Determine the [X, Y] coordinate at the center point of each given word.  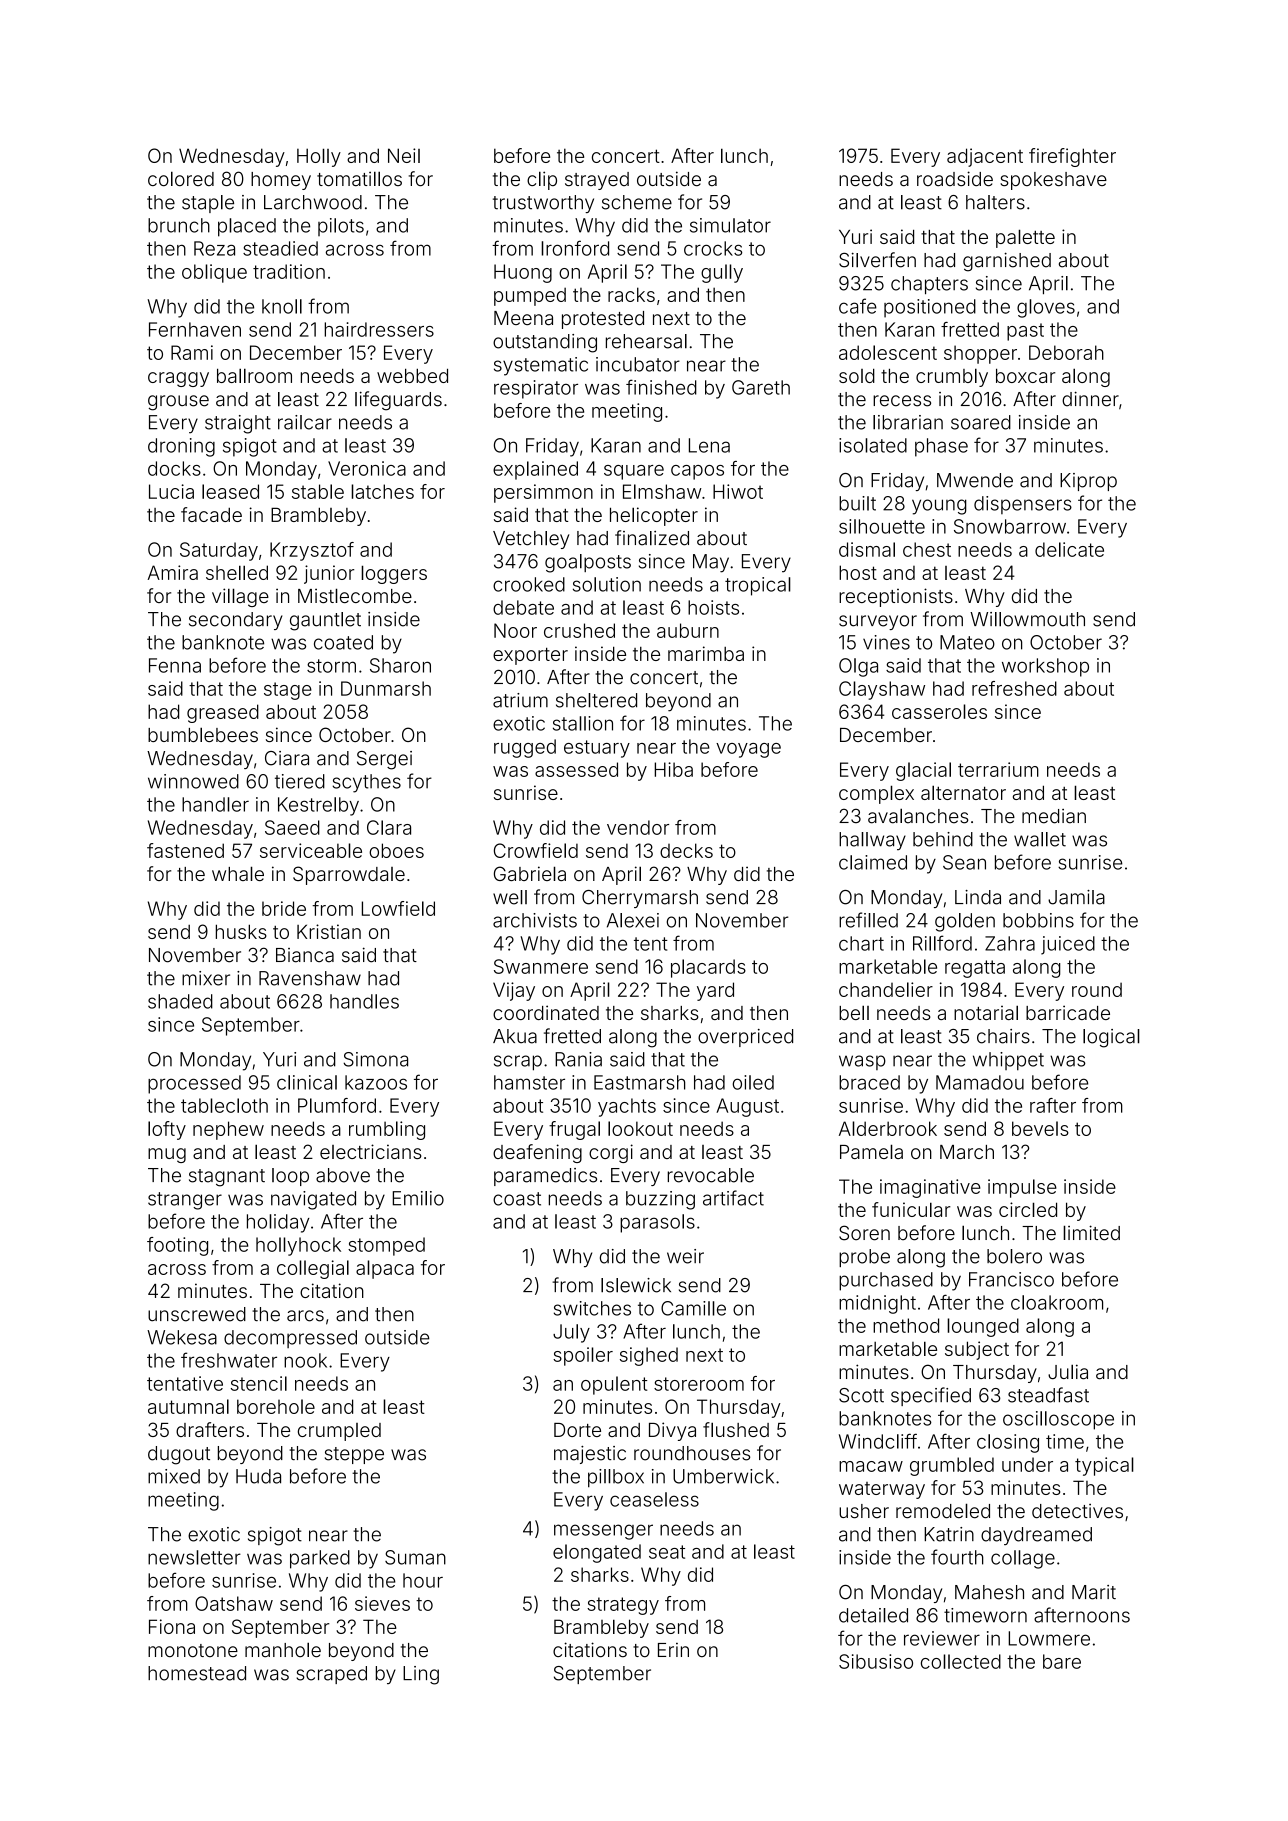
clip [542, 180]
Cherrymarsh [640, 899]
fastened [185, 850]
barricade [1068, 1012]
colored [181, 178]
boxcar [1025, 376]
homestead [197, 1673]
